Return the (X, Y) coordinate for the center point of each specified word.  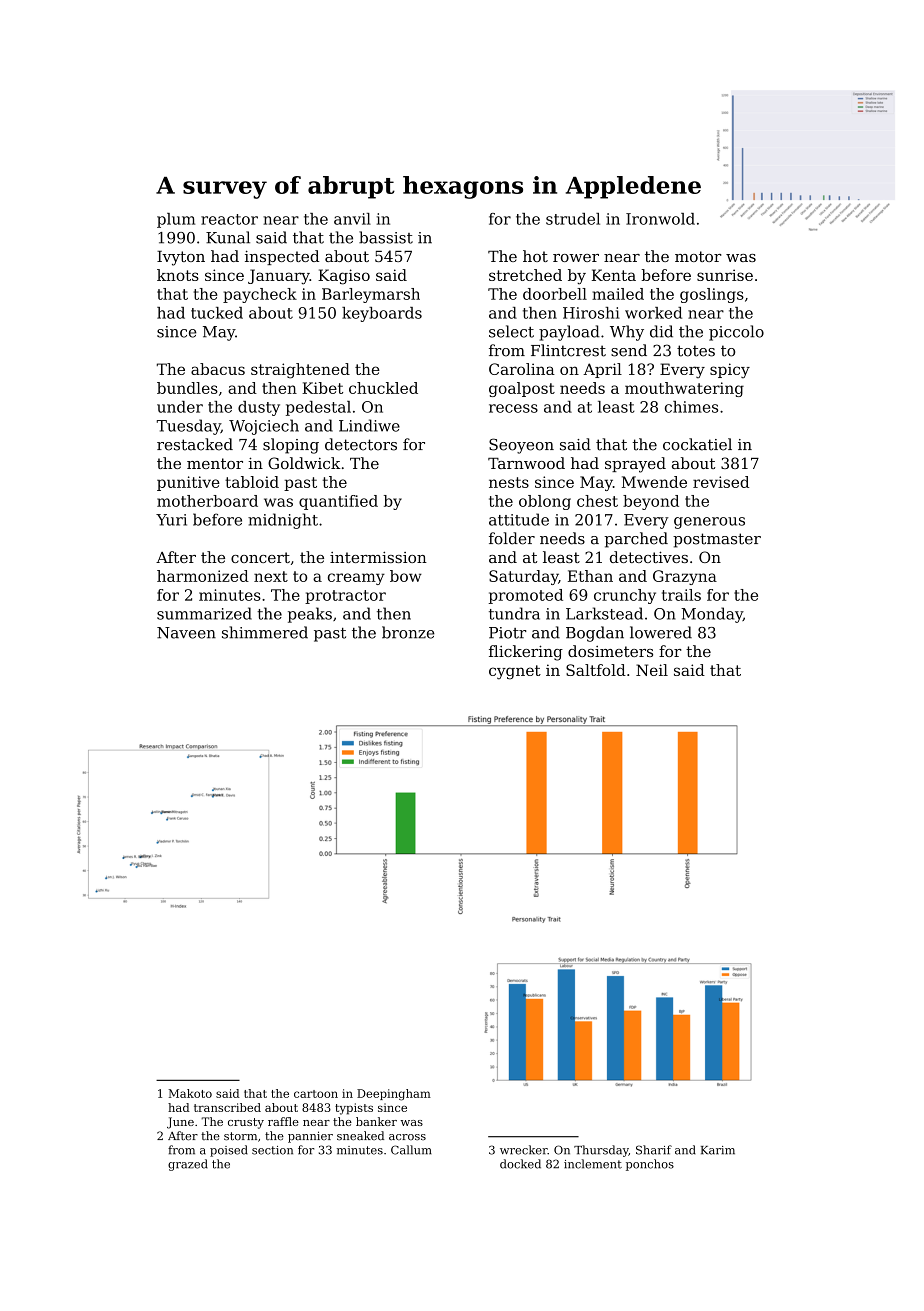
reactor (229, 219)
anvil (352, 219)
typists (354, 1109)
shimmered (265, 632)
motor (698, 256)
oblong (545, 502)
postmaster (717, 540)
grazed (188, 1165)
